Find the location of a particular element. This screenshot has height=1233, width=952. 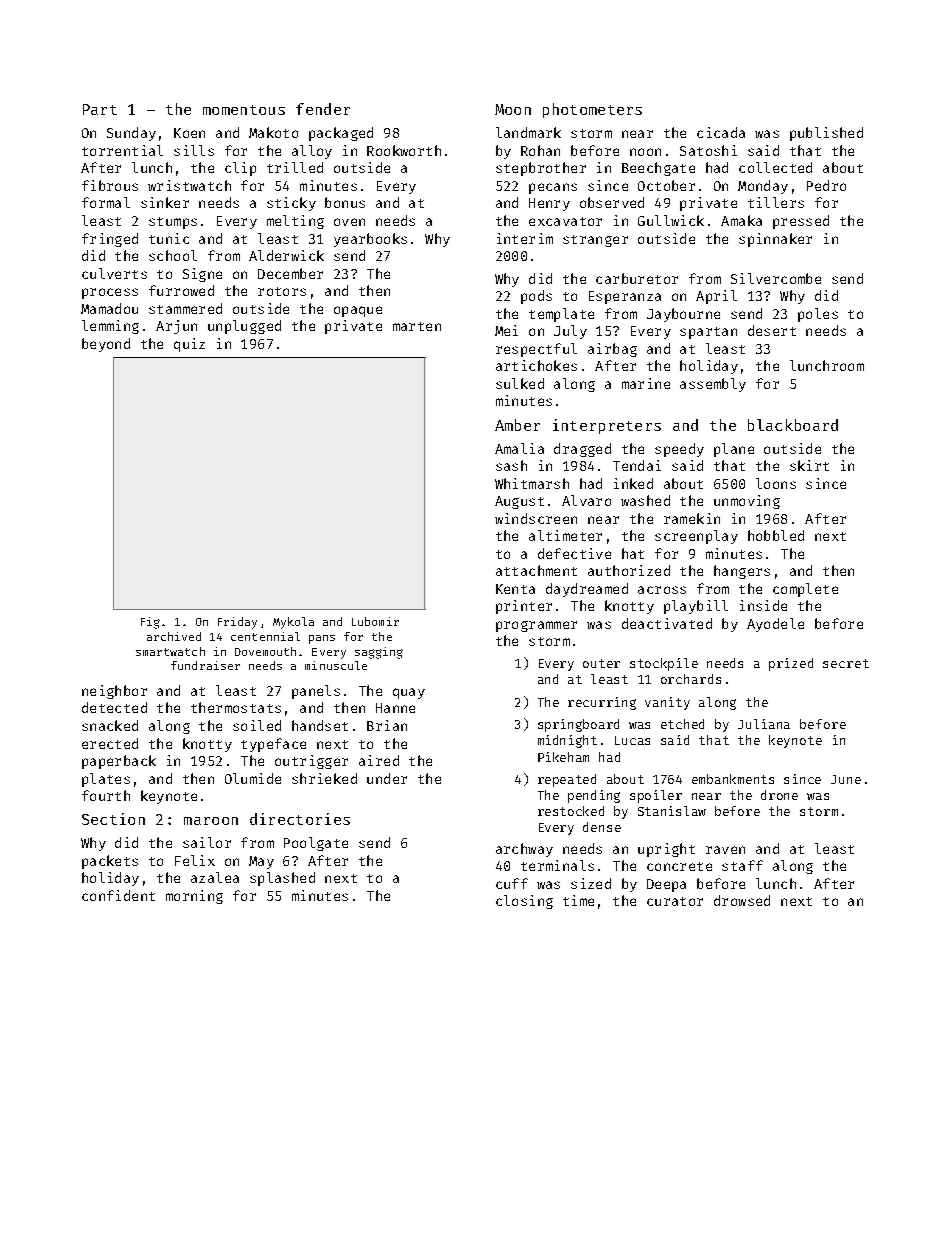

quiz is located at coordinates (189, 345).
